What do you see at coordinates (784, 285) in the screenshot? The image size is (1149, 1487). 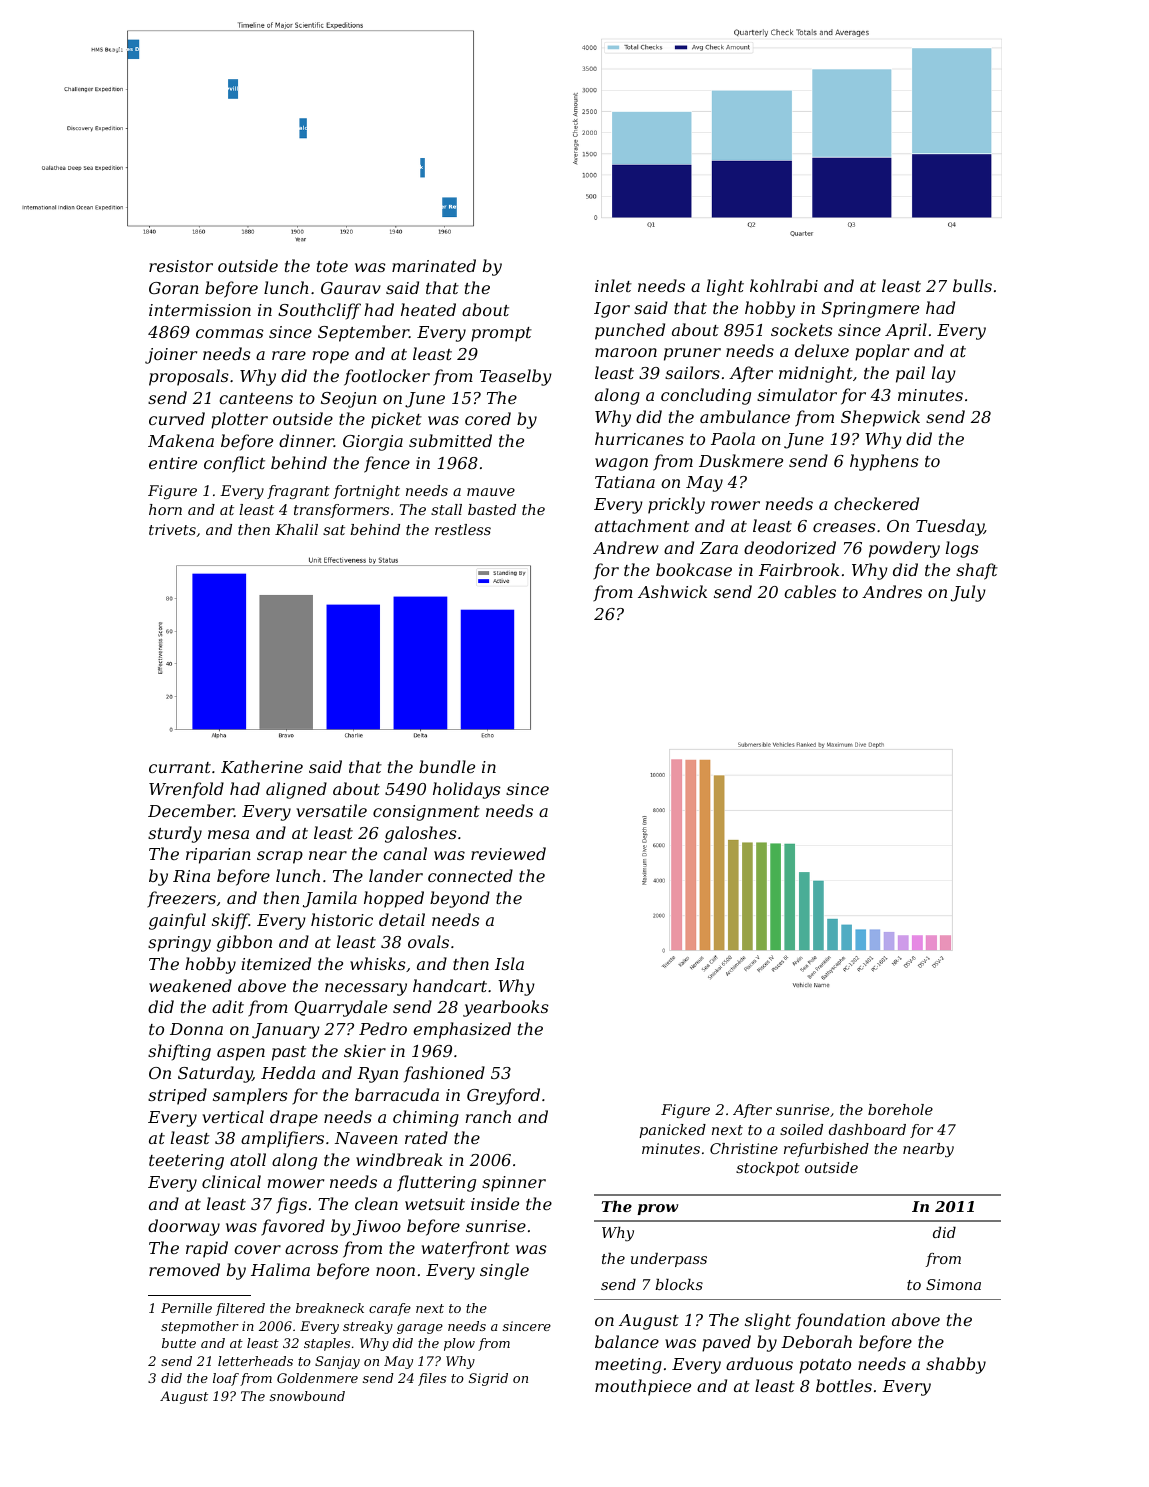 I see `kohlrabi` at bounding box center [784, 285].
